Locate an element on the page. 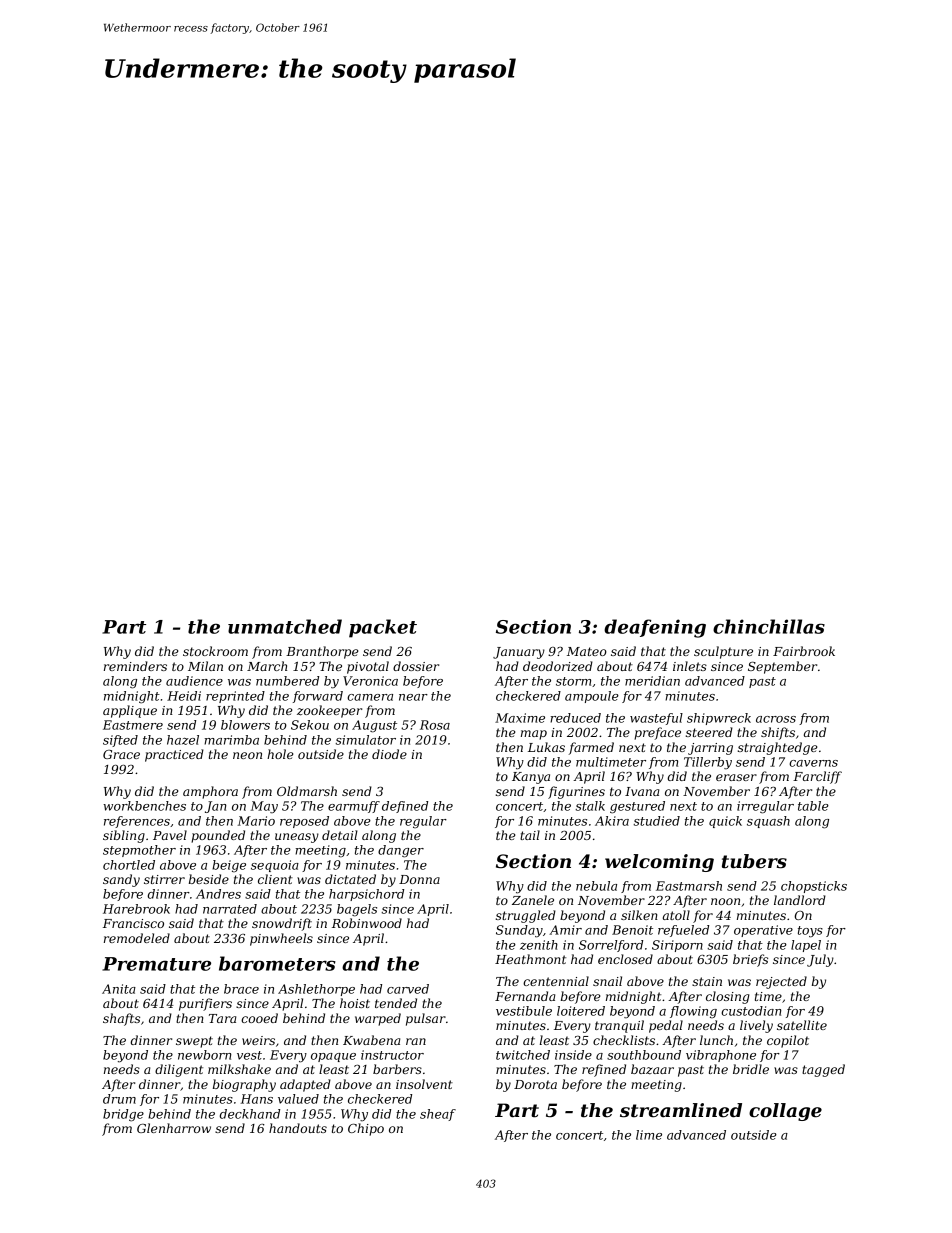  operative is located at coordinates (763, 931).
